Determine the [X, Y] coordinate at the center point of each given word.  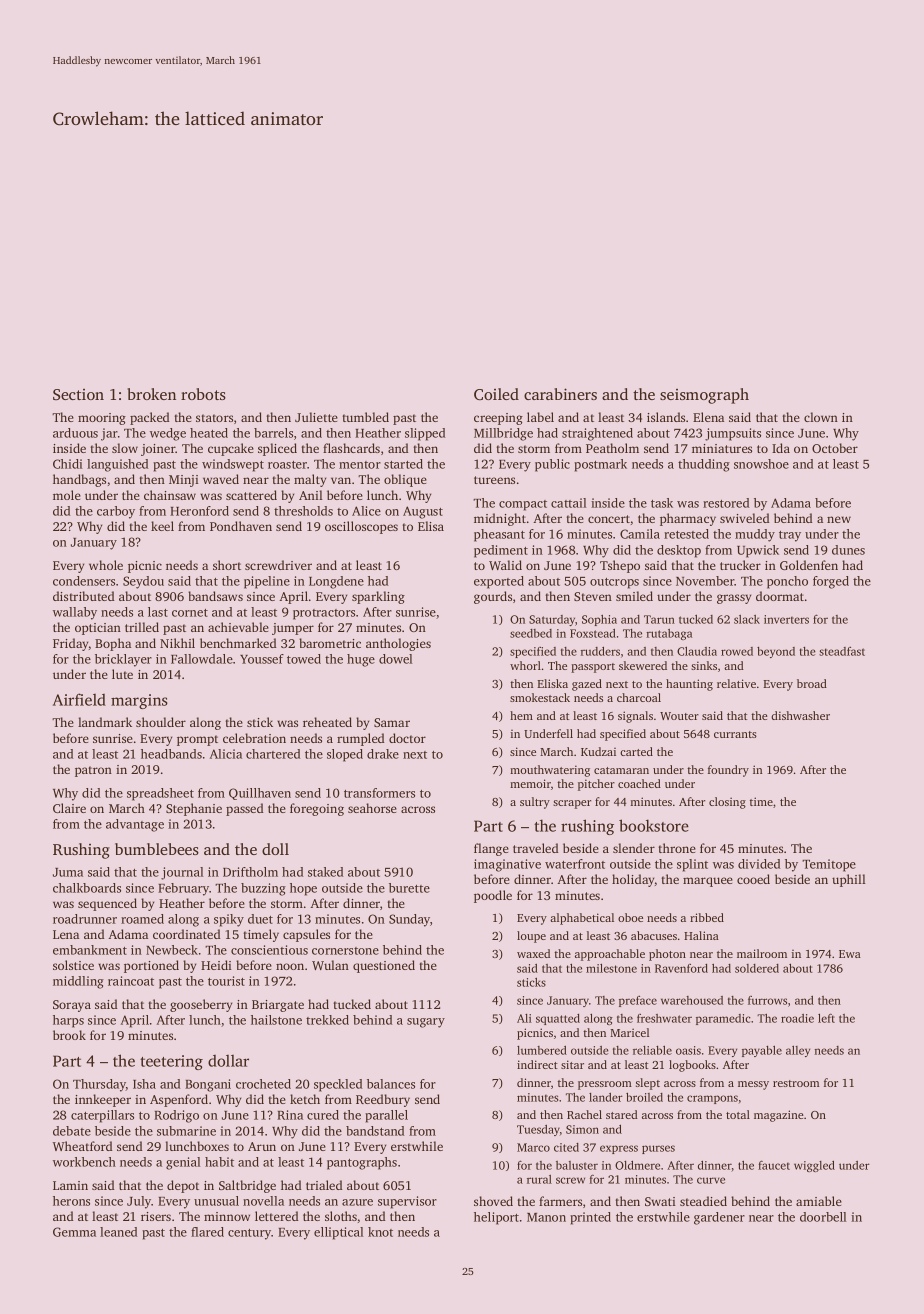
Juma [68, 872]
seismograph [704, 396]
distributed [84, 596]
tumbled [365, 417]
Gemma [74, 1232]
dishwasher [800, 715]
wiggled [814, 1166]
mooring [102, 419]
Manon [546, 1217]
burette [409, 888]
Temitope [829, 865]
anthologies [398, 644]
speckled [338, 1085]
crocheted [263, 1084]
